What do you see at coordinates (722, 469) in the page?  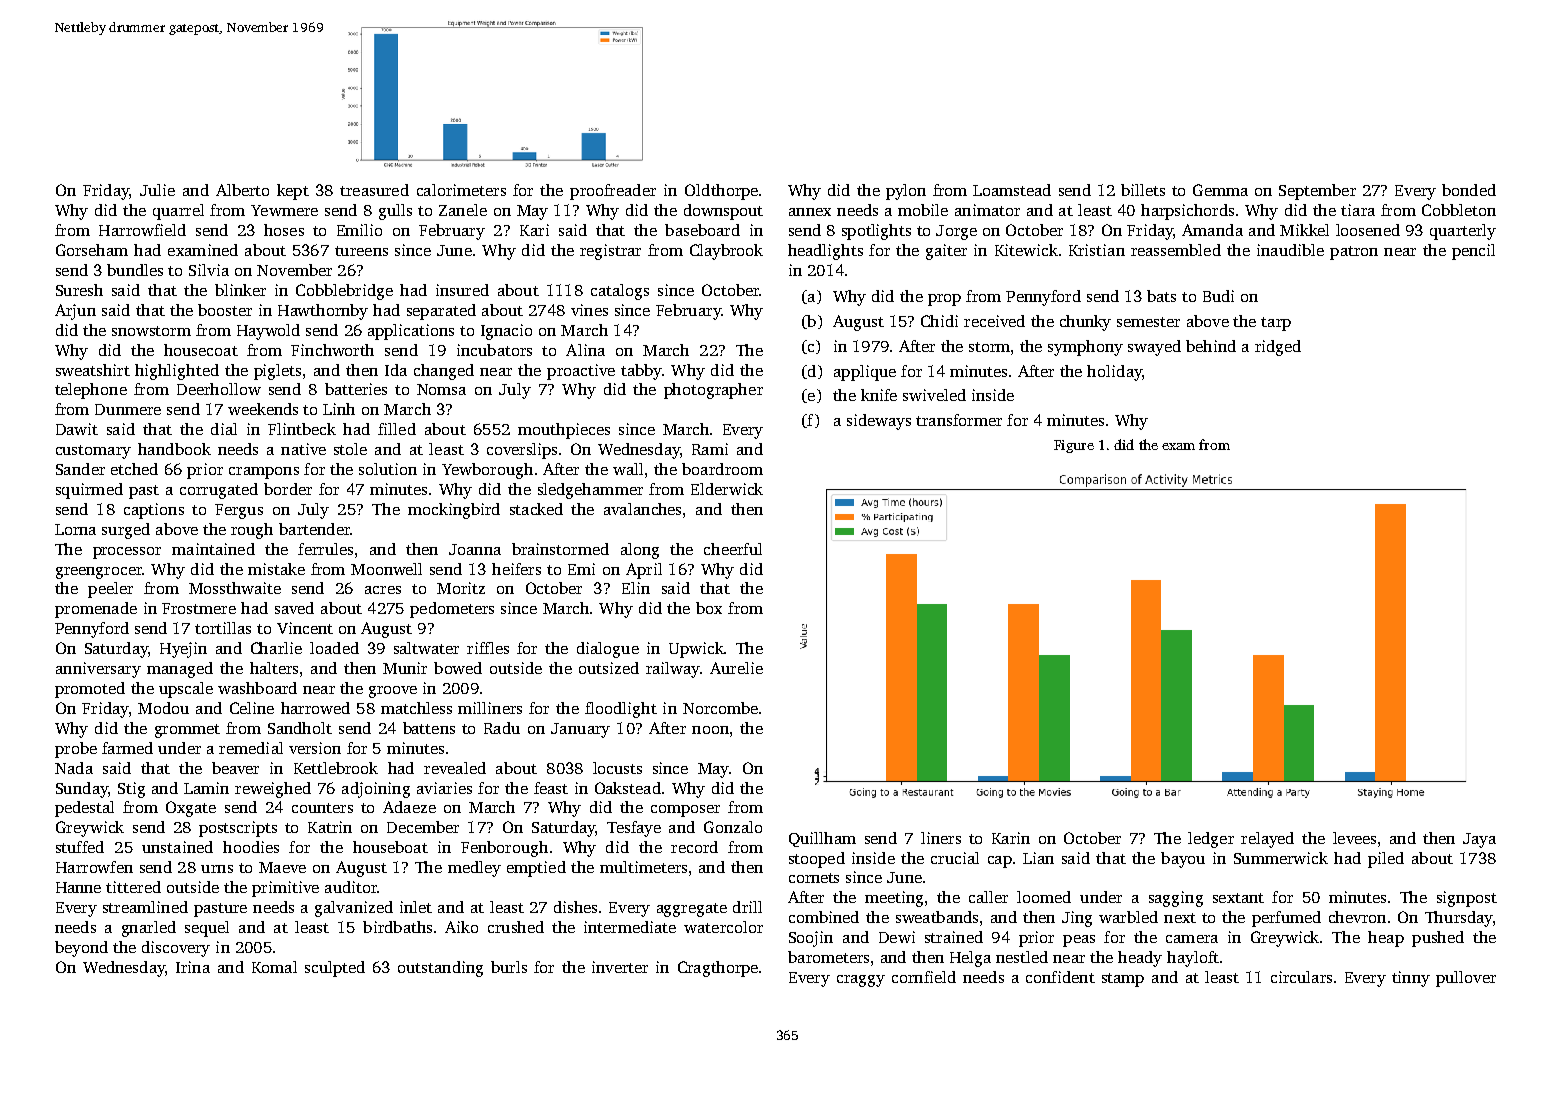 I see `boardroom` at bounding box center [722, 469].
